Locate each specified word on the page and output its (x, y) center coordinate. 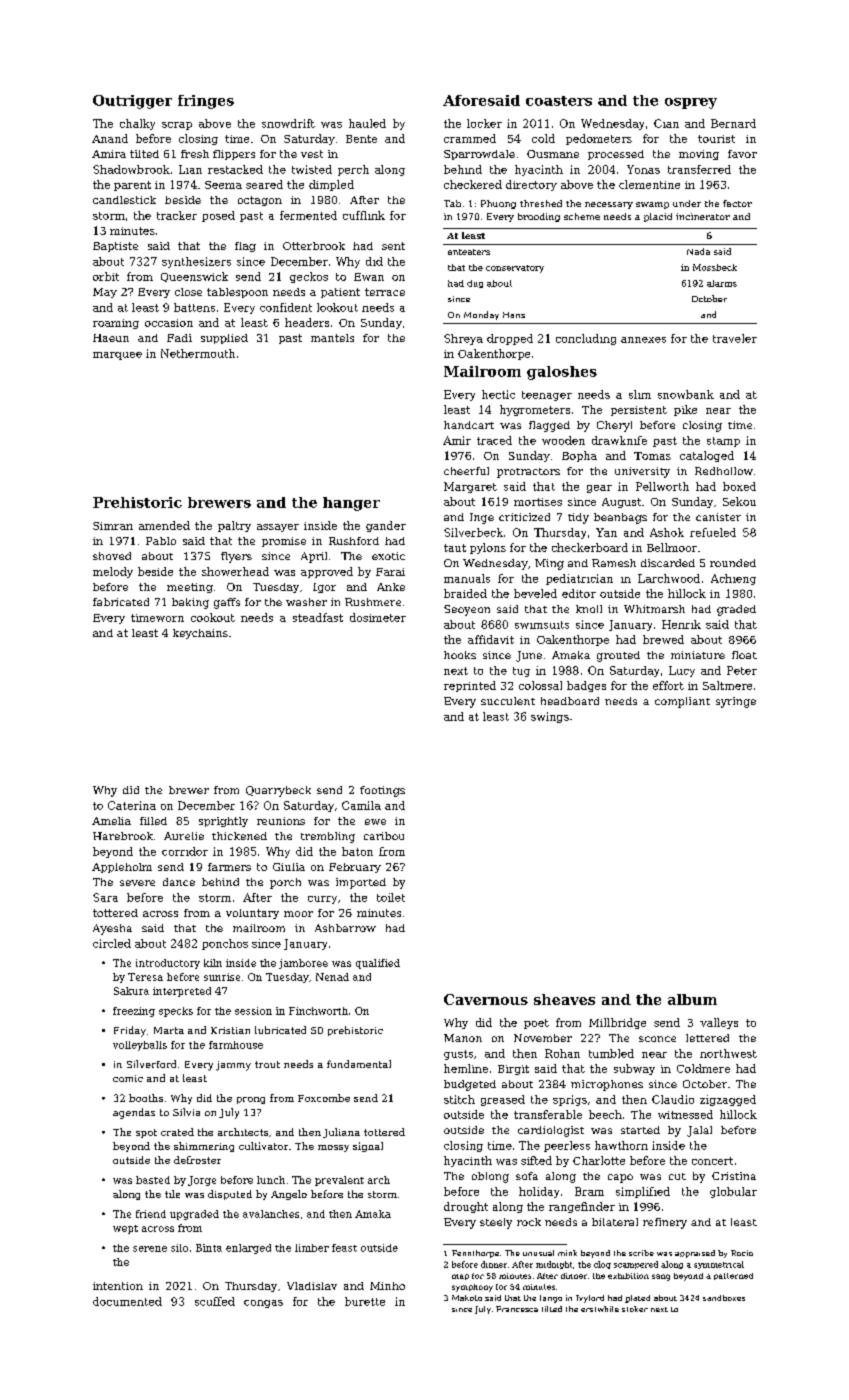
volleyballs (140, 1046)
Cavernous (486, 999)
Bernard (733, 123)
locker (484, 123)
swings (550, 717)
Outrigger (132, 102)
